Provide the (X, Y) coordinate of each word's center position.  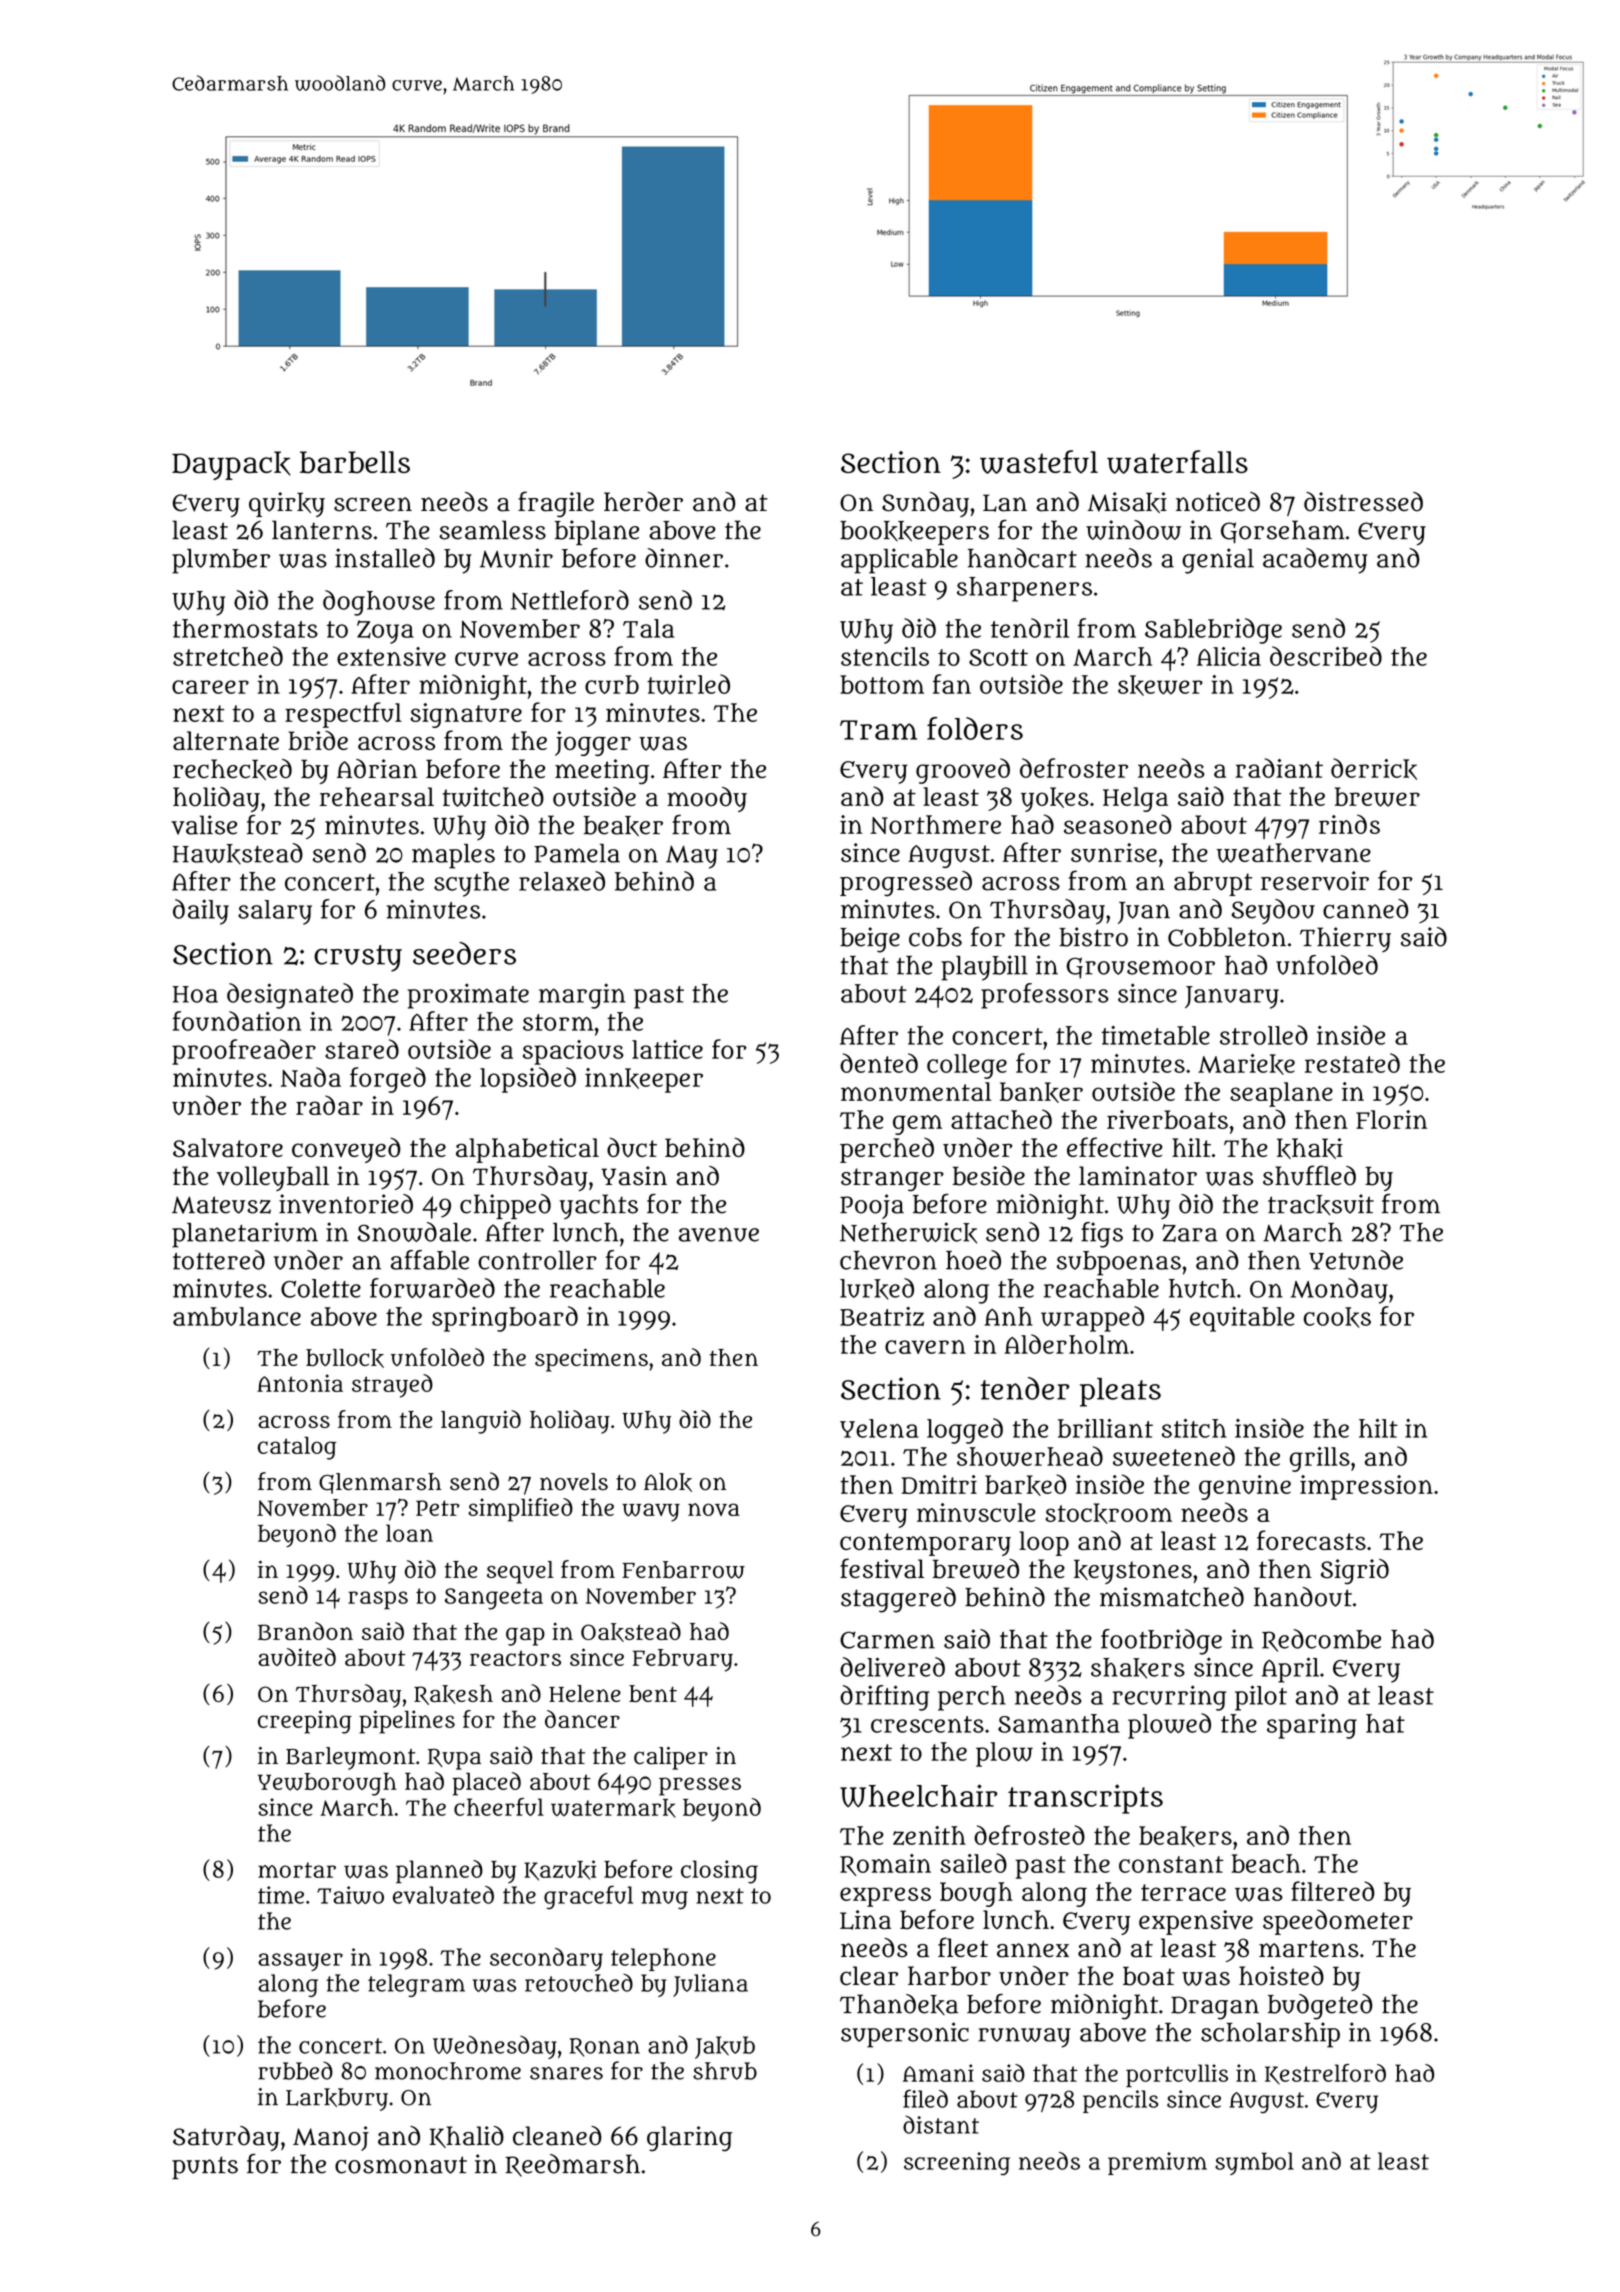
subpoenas (1119, 1263)
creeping (305, 1722)
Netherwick (908, 1233)
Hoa (195, 994)
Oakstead (631, 1632)
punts (205, 2167)
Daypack (231, 465)
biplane (597, 532)
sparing (1312, 1726)
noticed (1218, 502)
